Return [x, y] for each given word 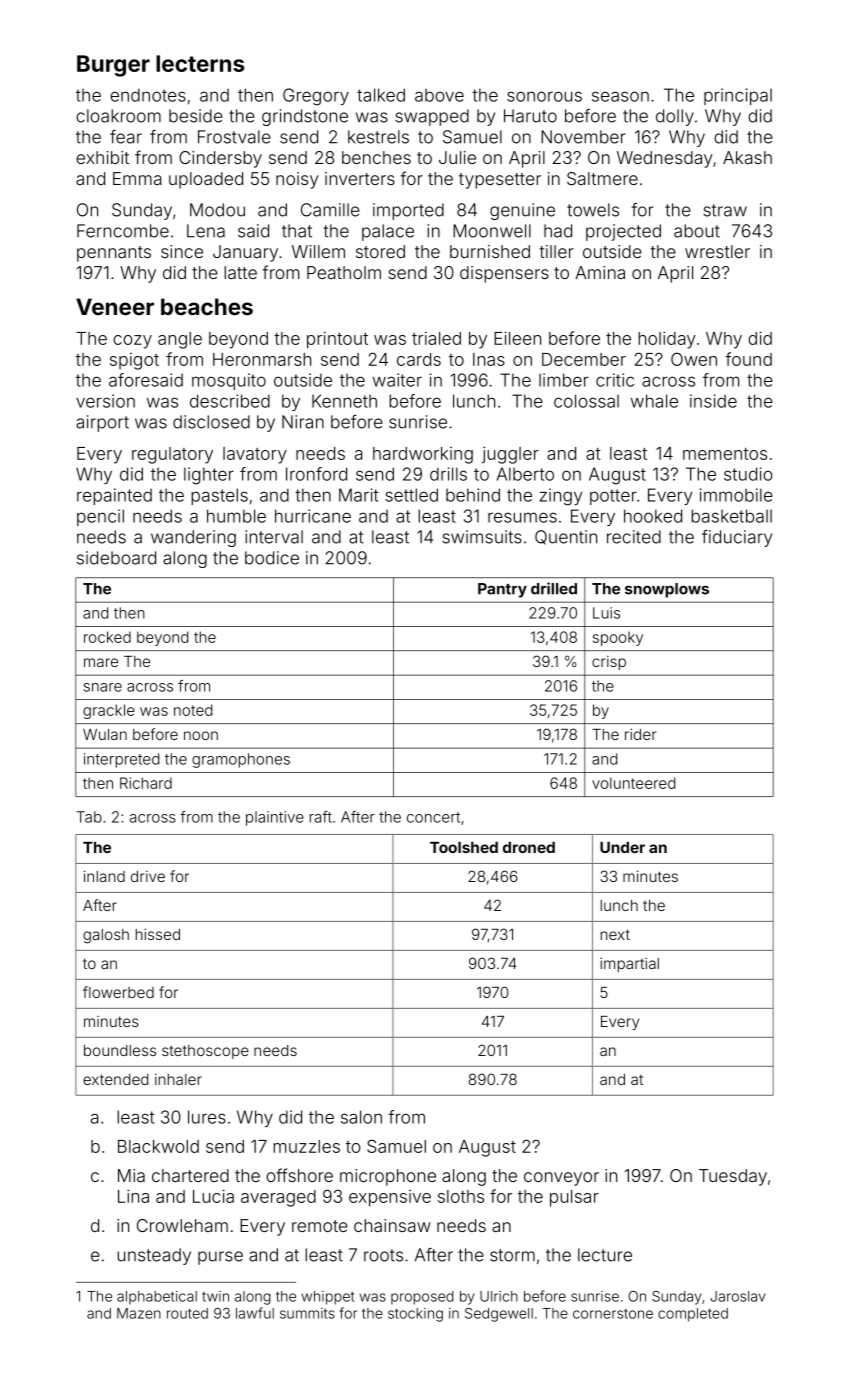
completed [693, 1315]
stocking [415, 1315]
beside [196, 116]
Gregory [316, 97]
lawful [255, 1313]
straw [725, 210]
